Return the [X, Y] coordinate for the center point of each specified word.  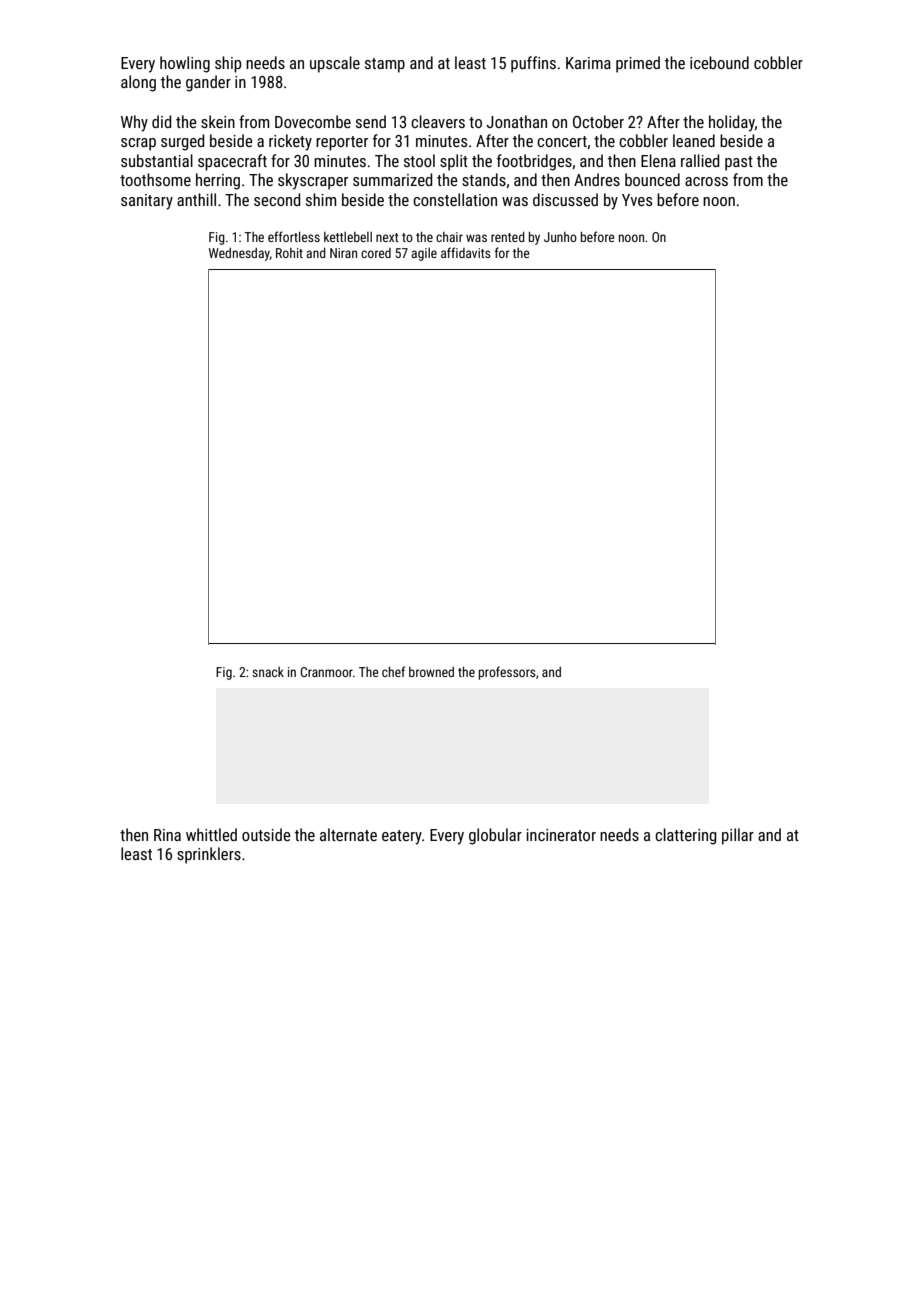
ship [228, 64]
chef [393, 671]
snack [268, 672]
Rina [167, 835]
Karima [588, 63]
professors [507, 673]
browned [431, 672]
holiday [732, 123]
